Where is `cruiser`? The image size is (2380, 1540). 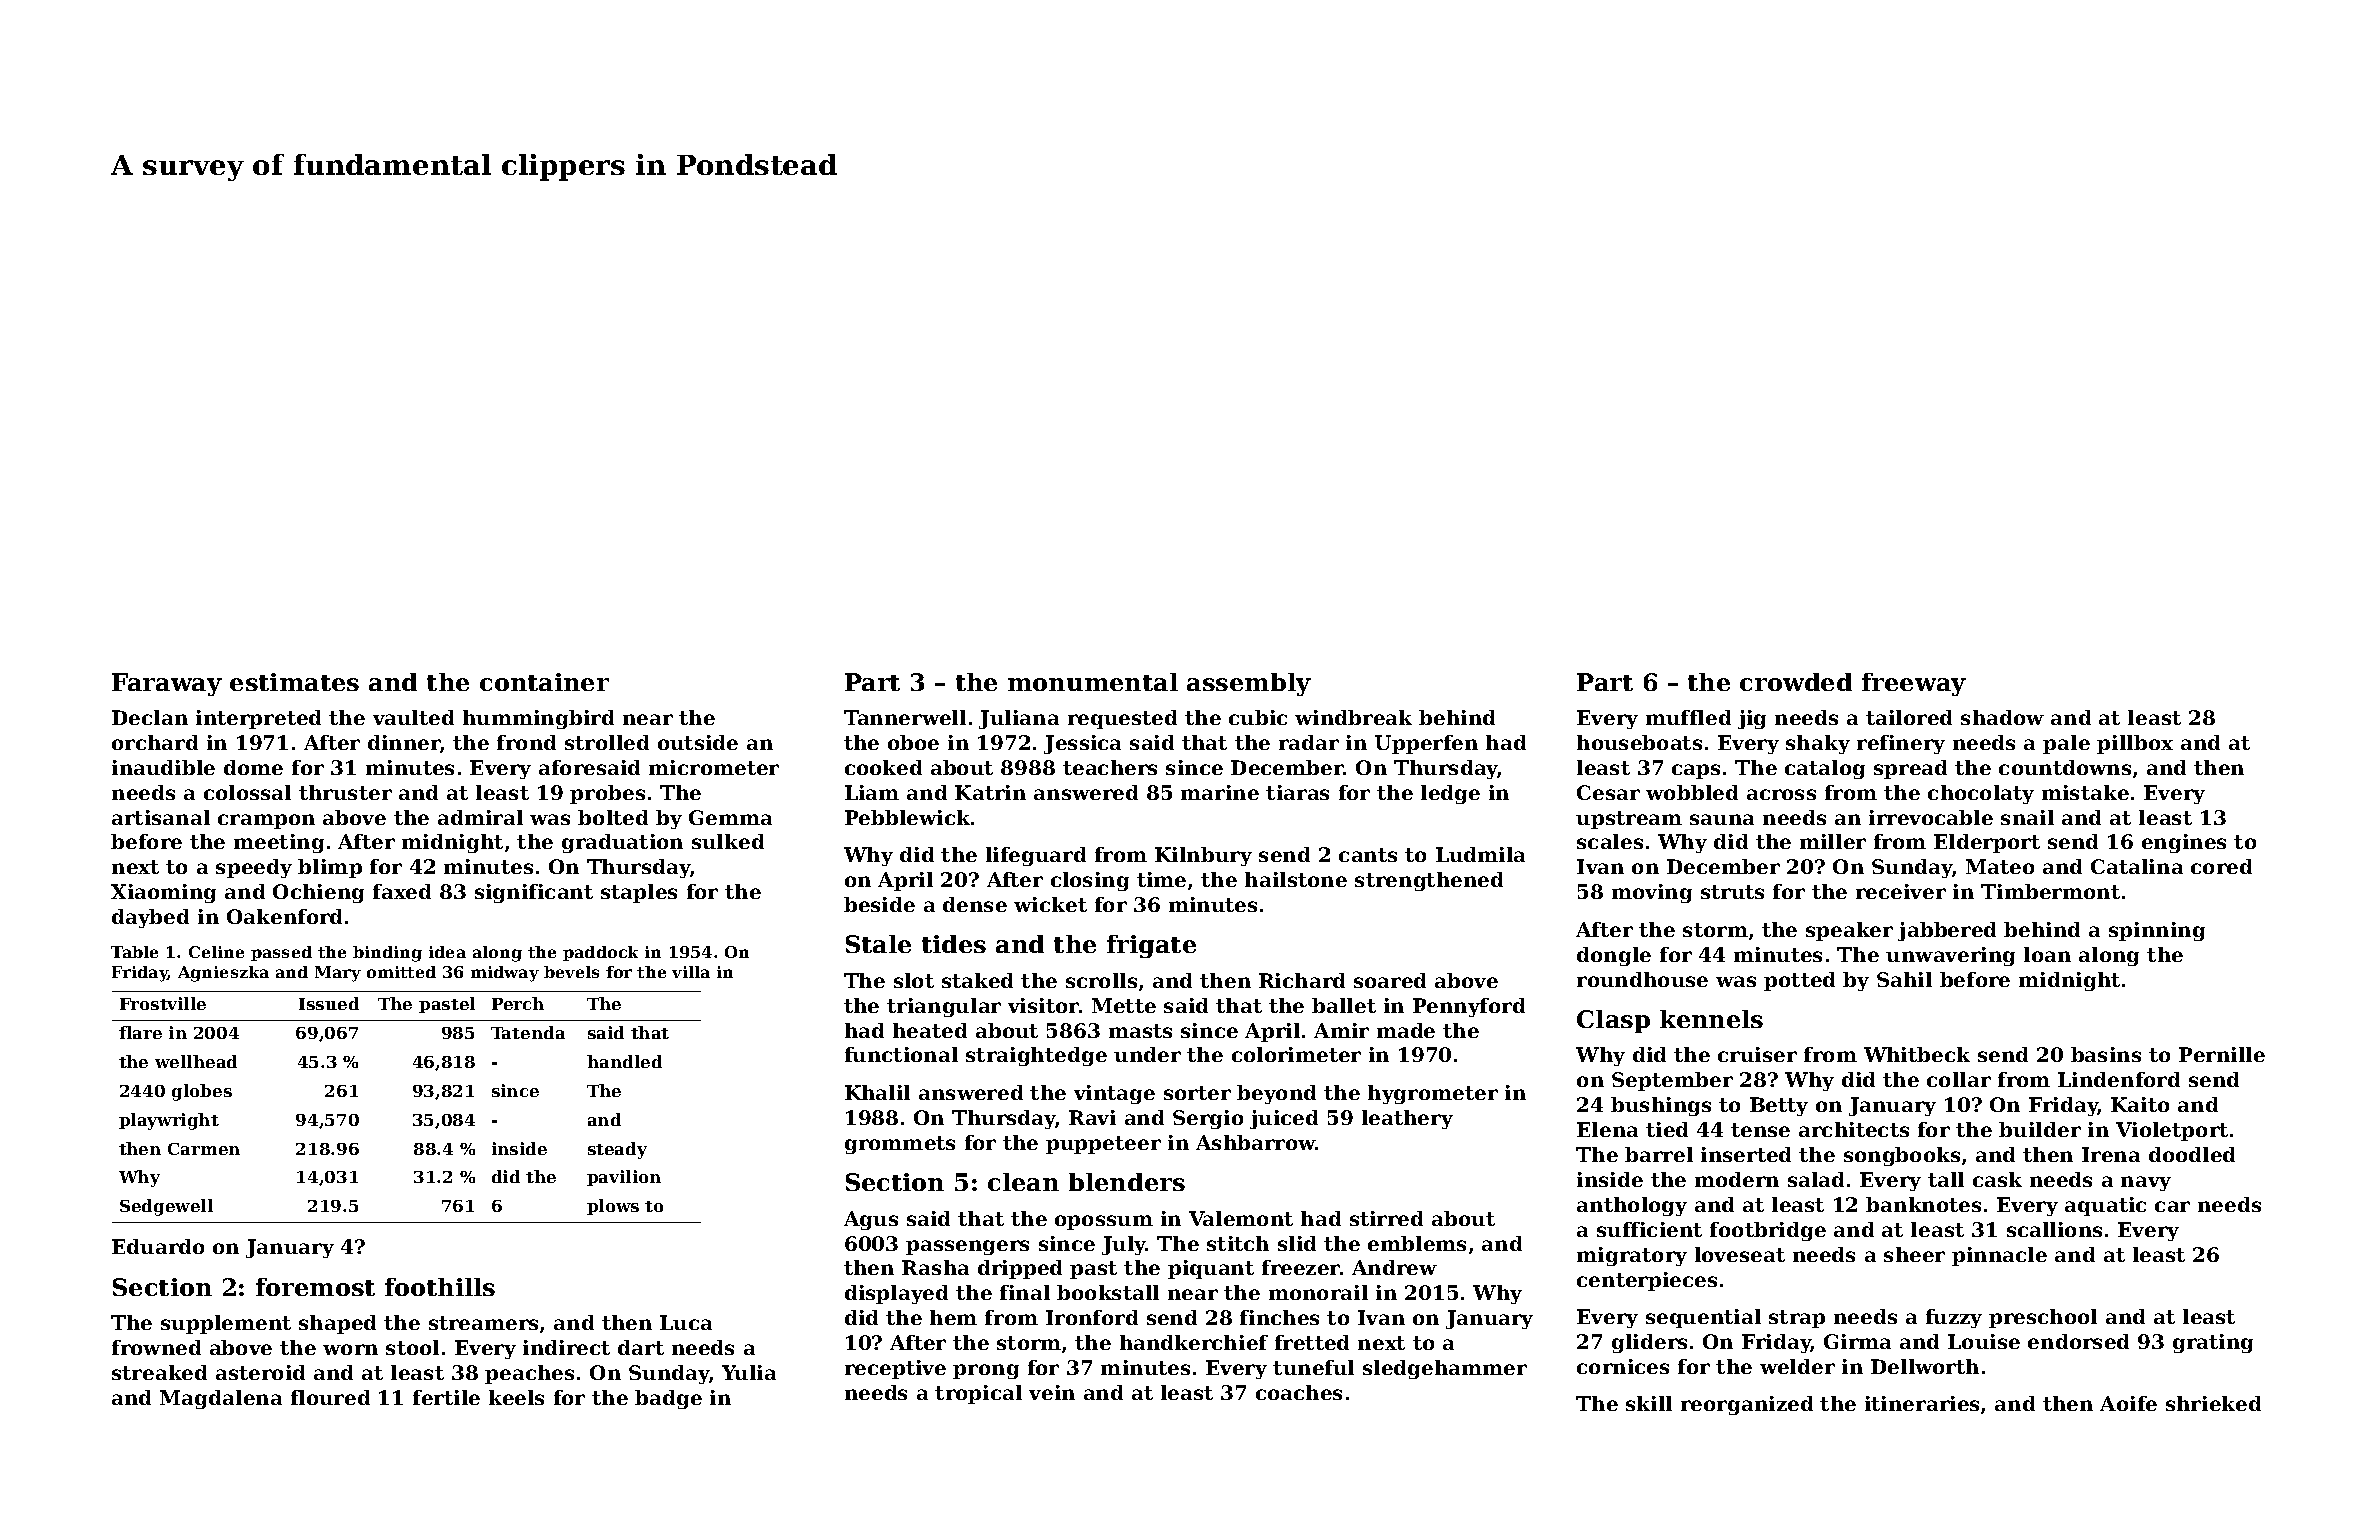 cruiser is located at coordinates (1757, 1054).
